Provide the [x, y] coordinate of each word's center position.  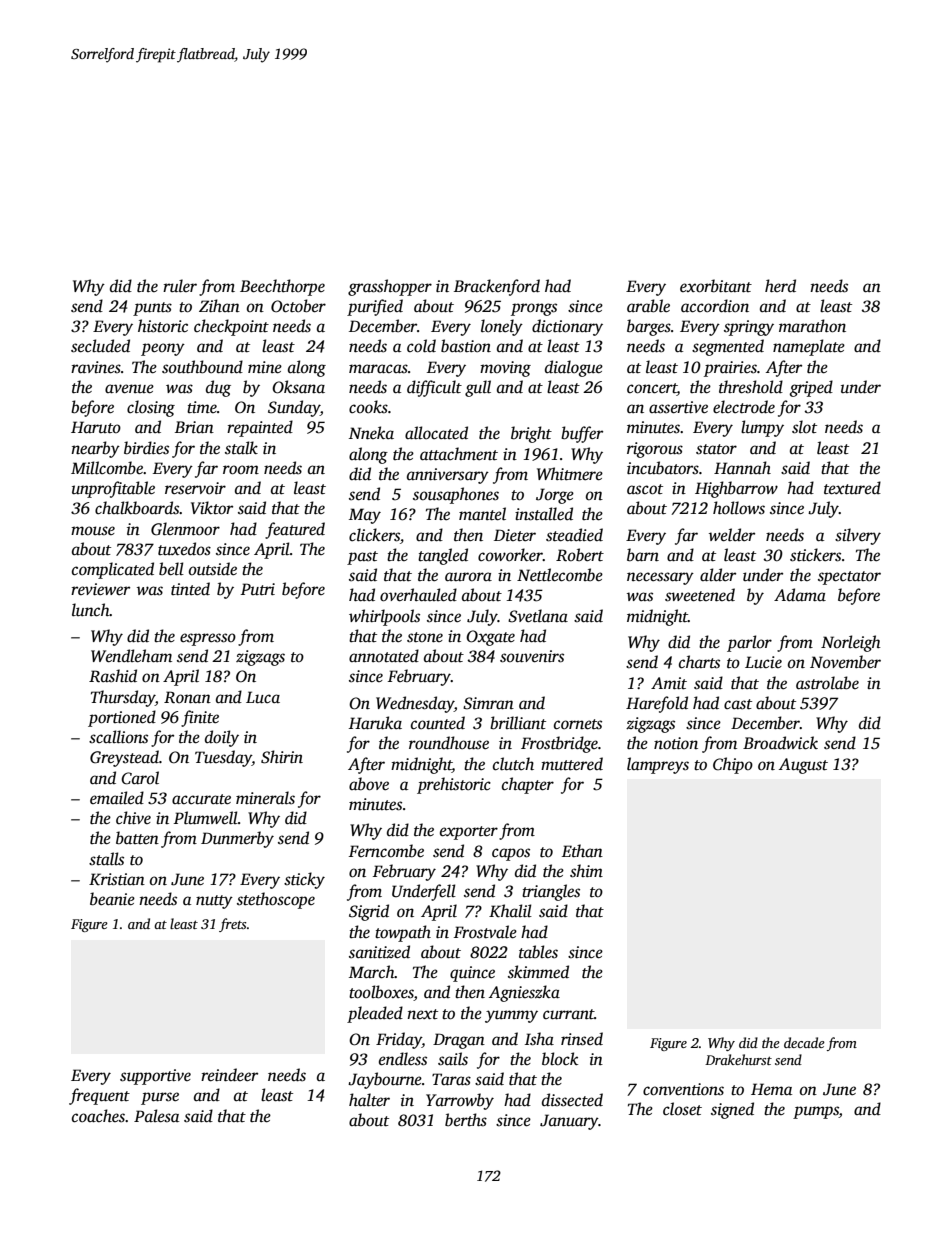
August [803, 766]
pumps [816, 1112]
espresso [208, 639]
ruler [180, 286]
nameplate [809, 347]
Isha [539, 1039]
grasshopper [390, 287]
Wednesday [415, 704]
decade [804, 1042]
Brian [194, 427]
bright [531, 434]
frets [233, 925]
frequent [99, 1096]
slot [804, 427]
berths [466, 1120]
